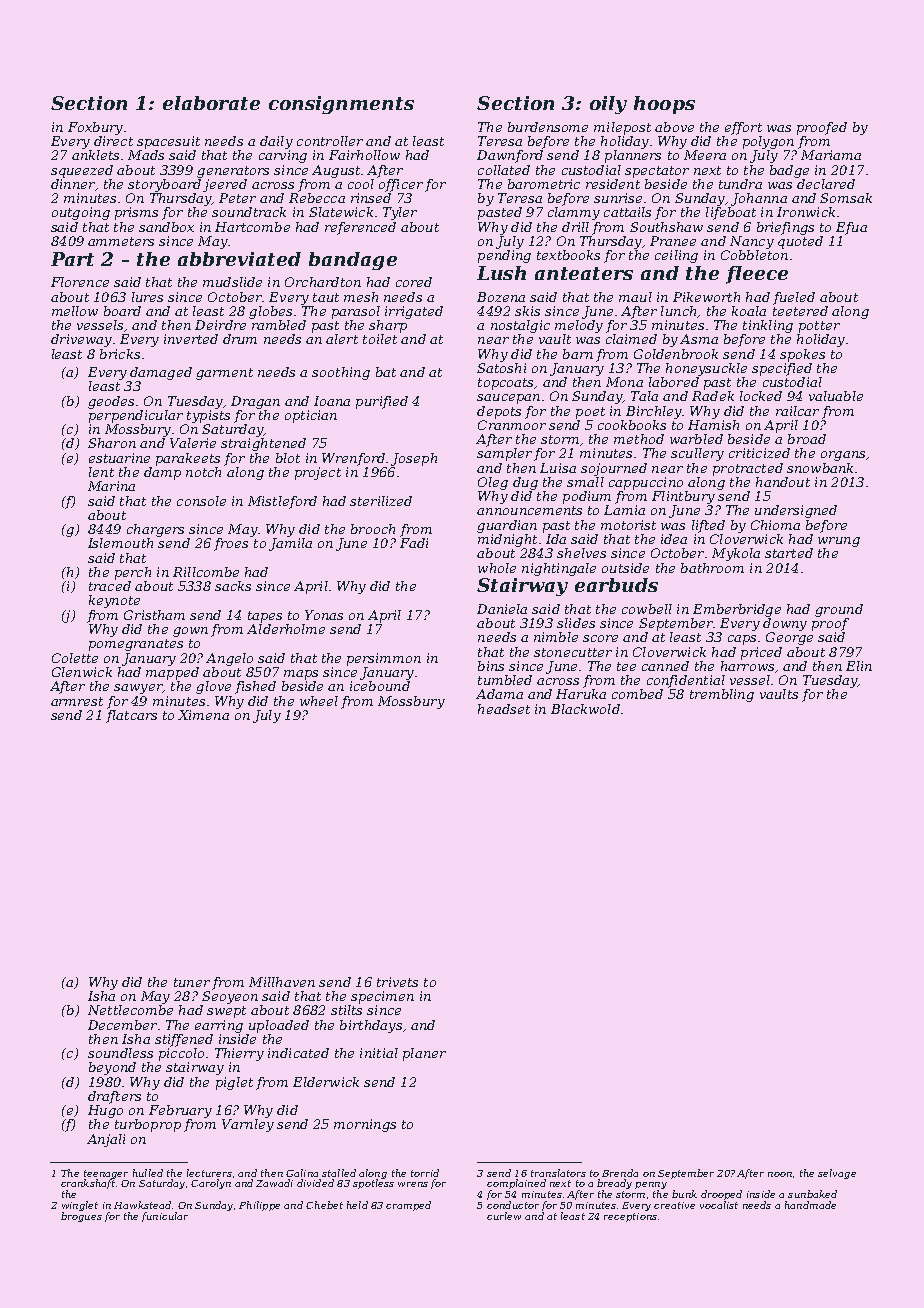 Image resolution: width=924 pixels, height=1308 pixels. I want to click on melody, so click(579, 326).
